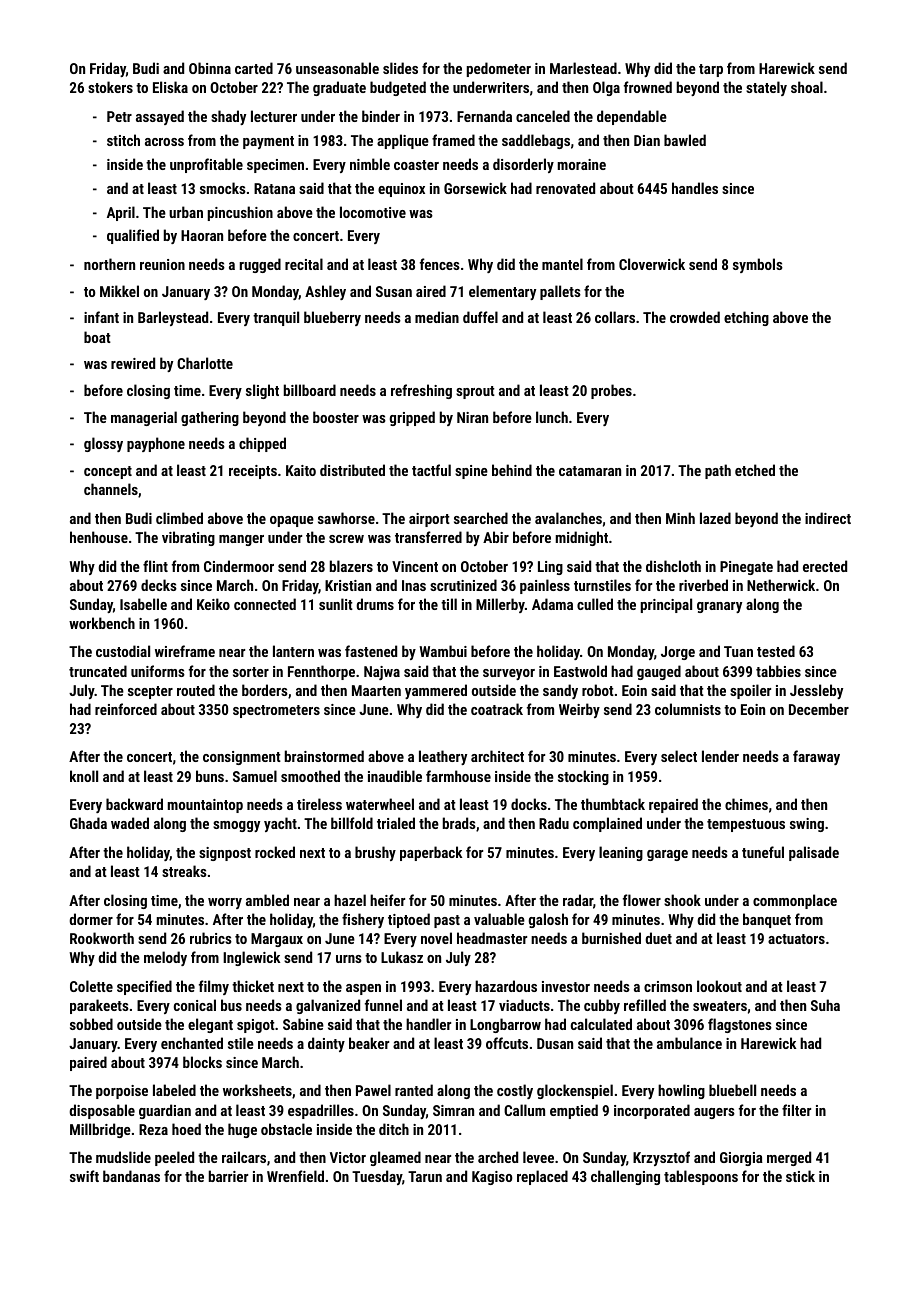  I want to click on Adama, so click(552, 604).
